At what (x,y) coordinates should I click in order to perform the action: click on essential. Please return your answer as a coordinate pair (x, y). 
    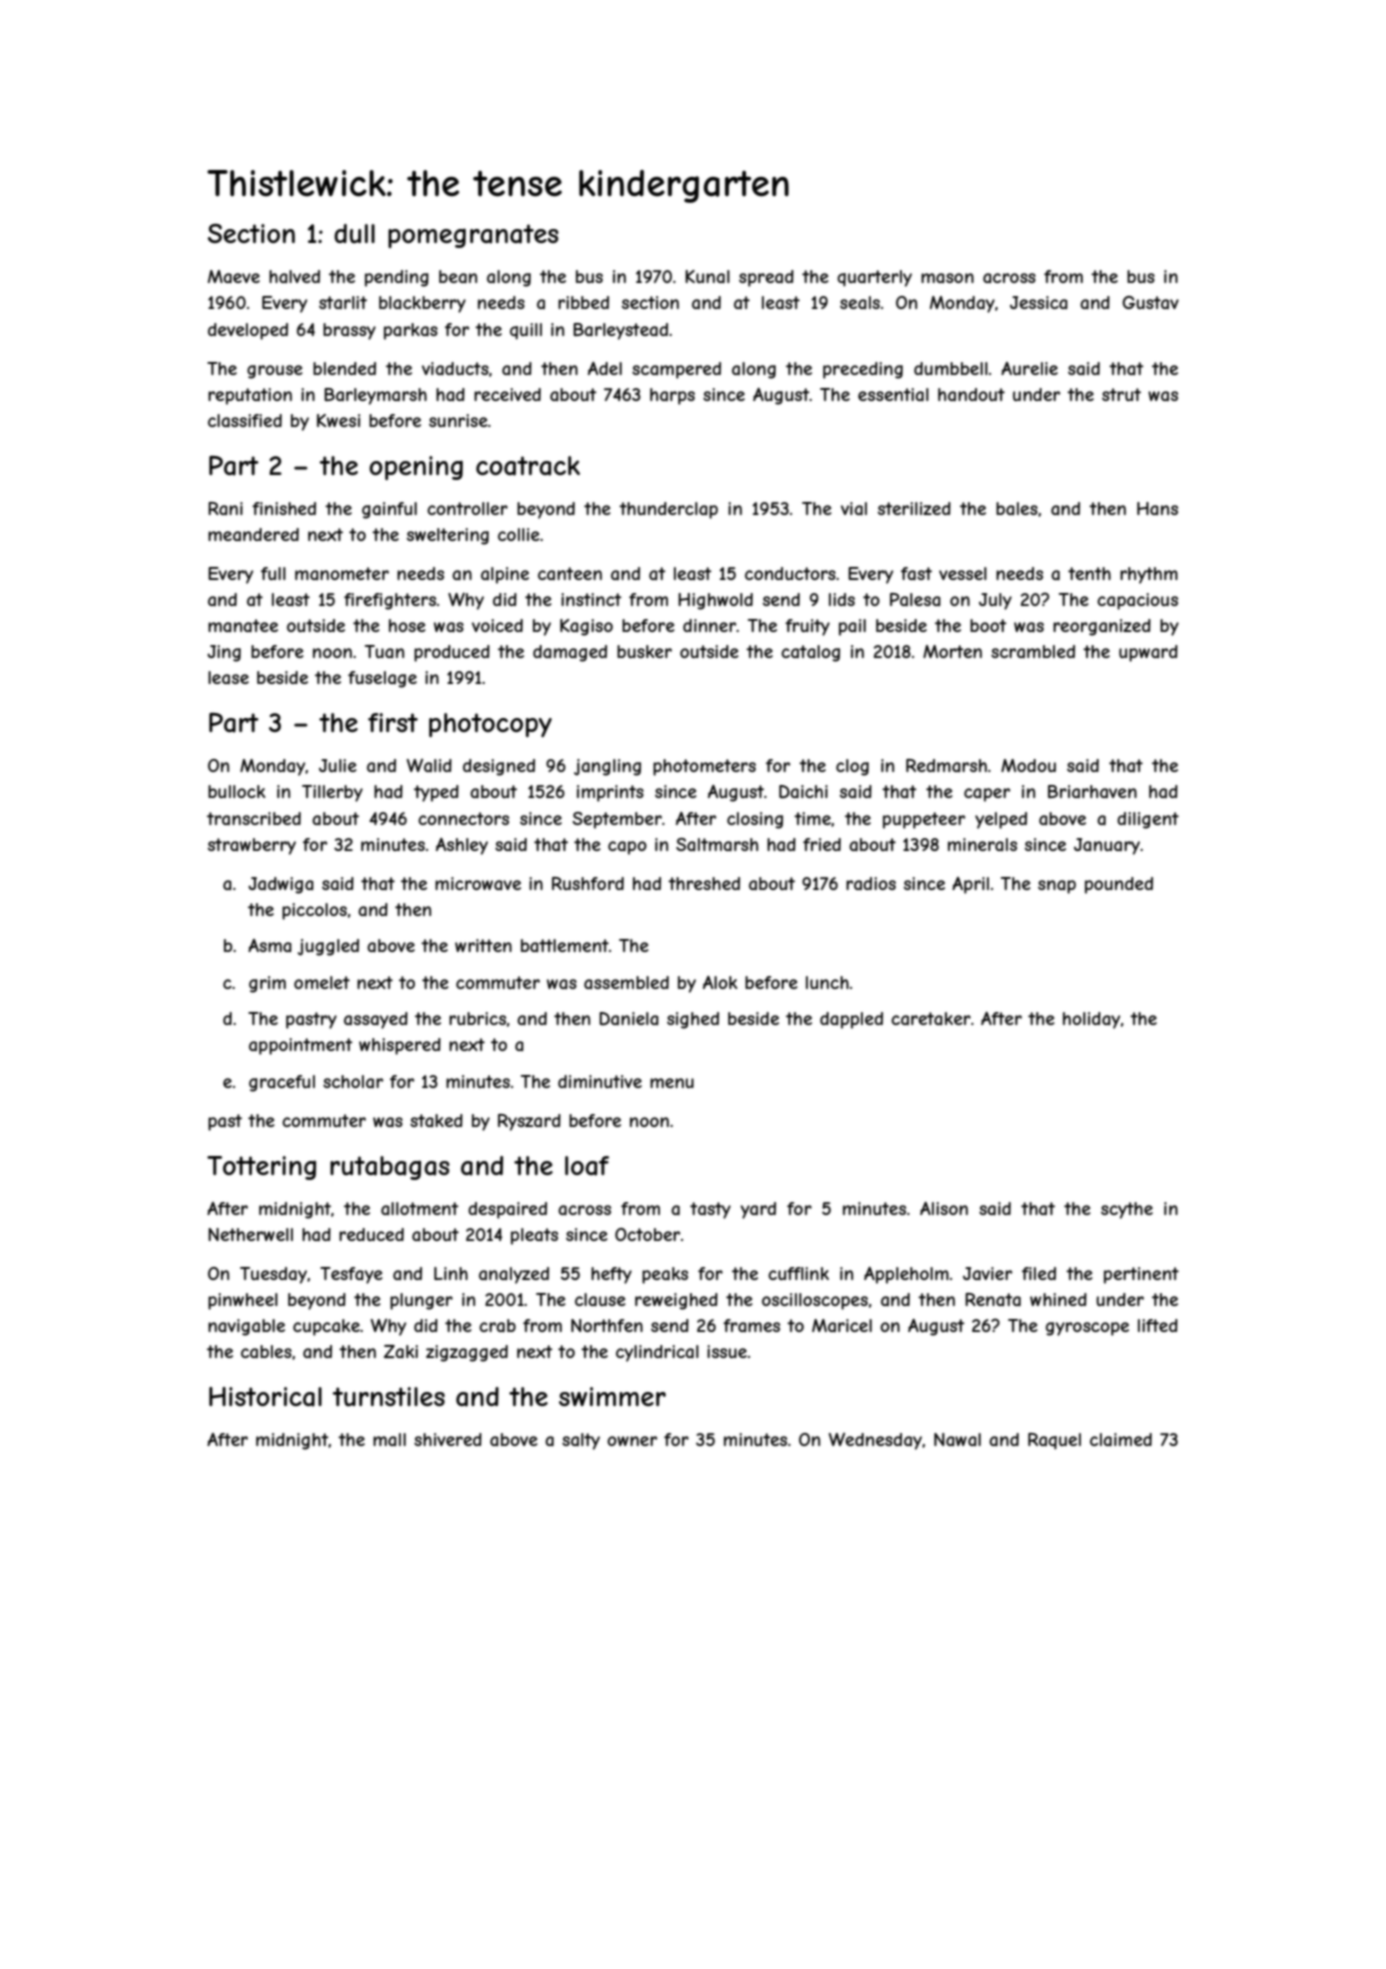
    Looking at the image, I should click on (893, 394).
